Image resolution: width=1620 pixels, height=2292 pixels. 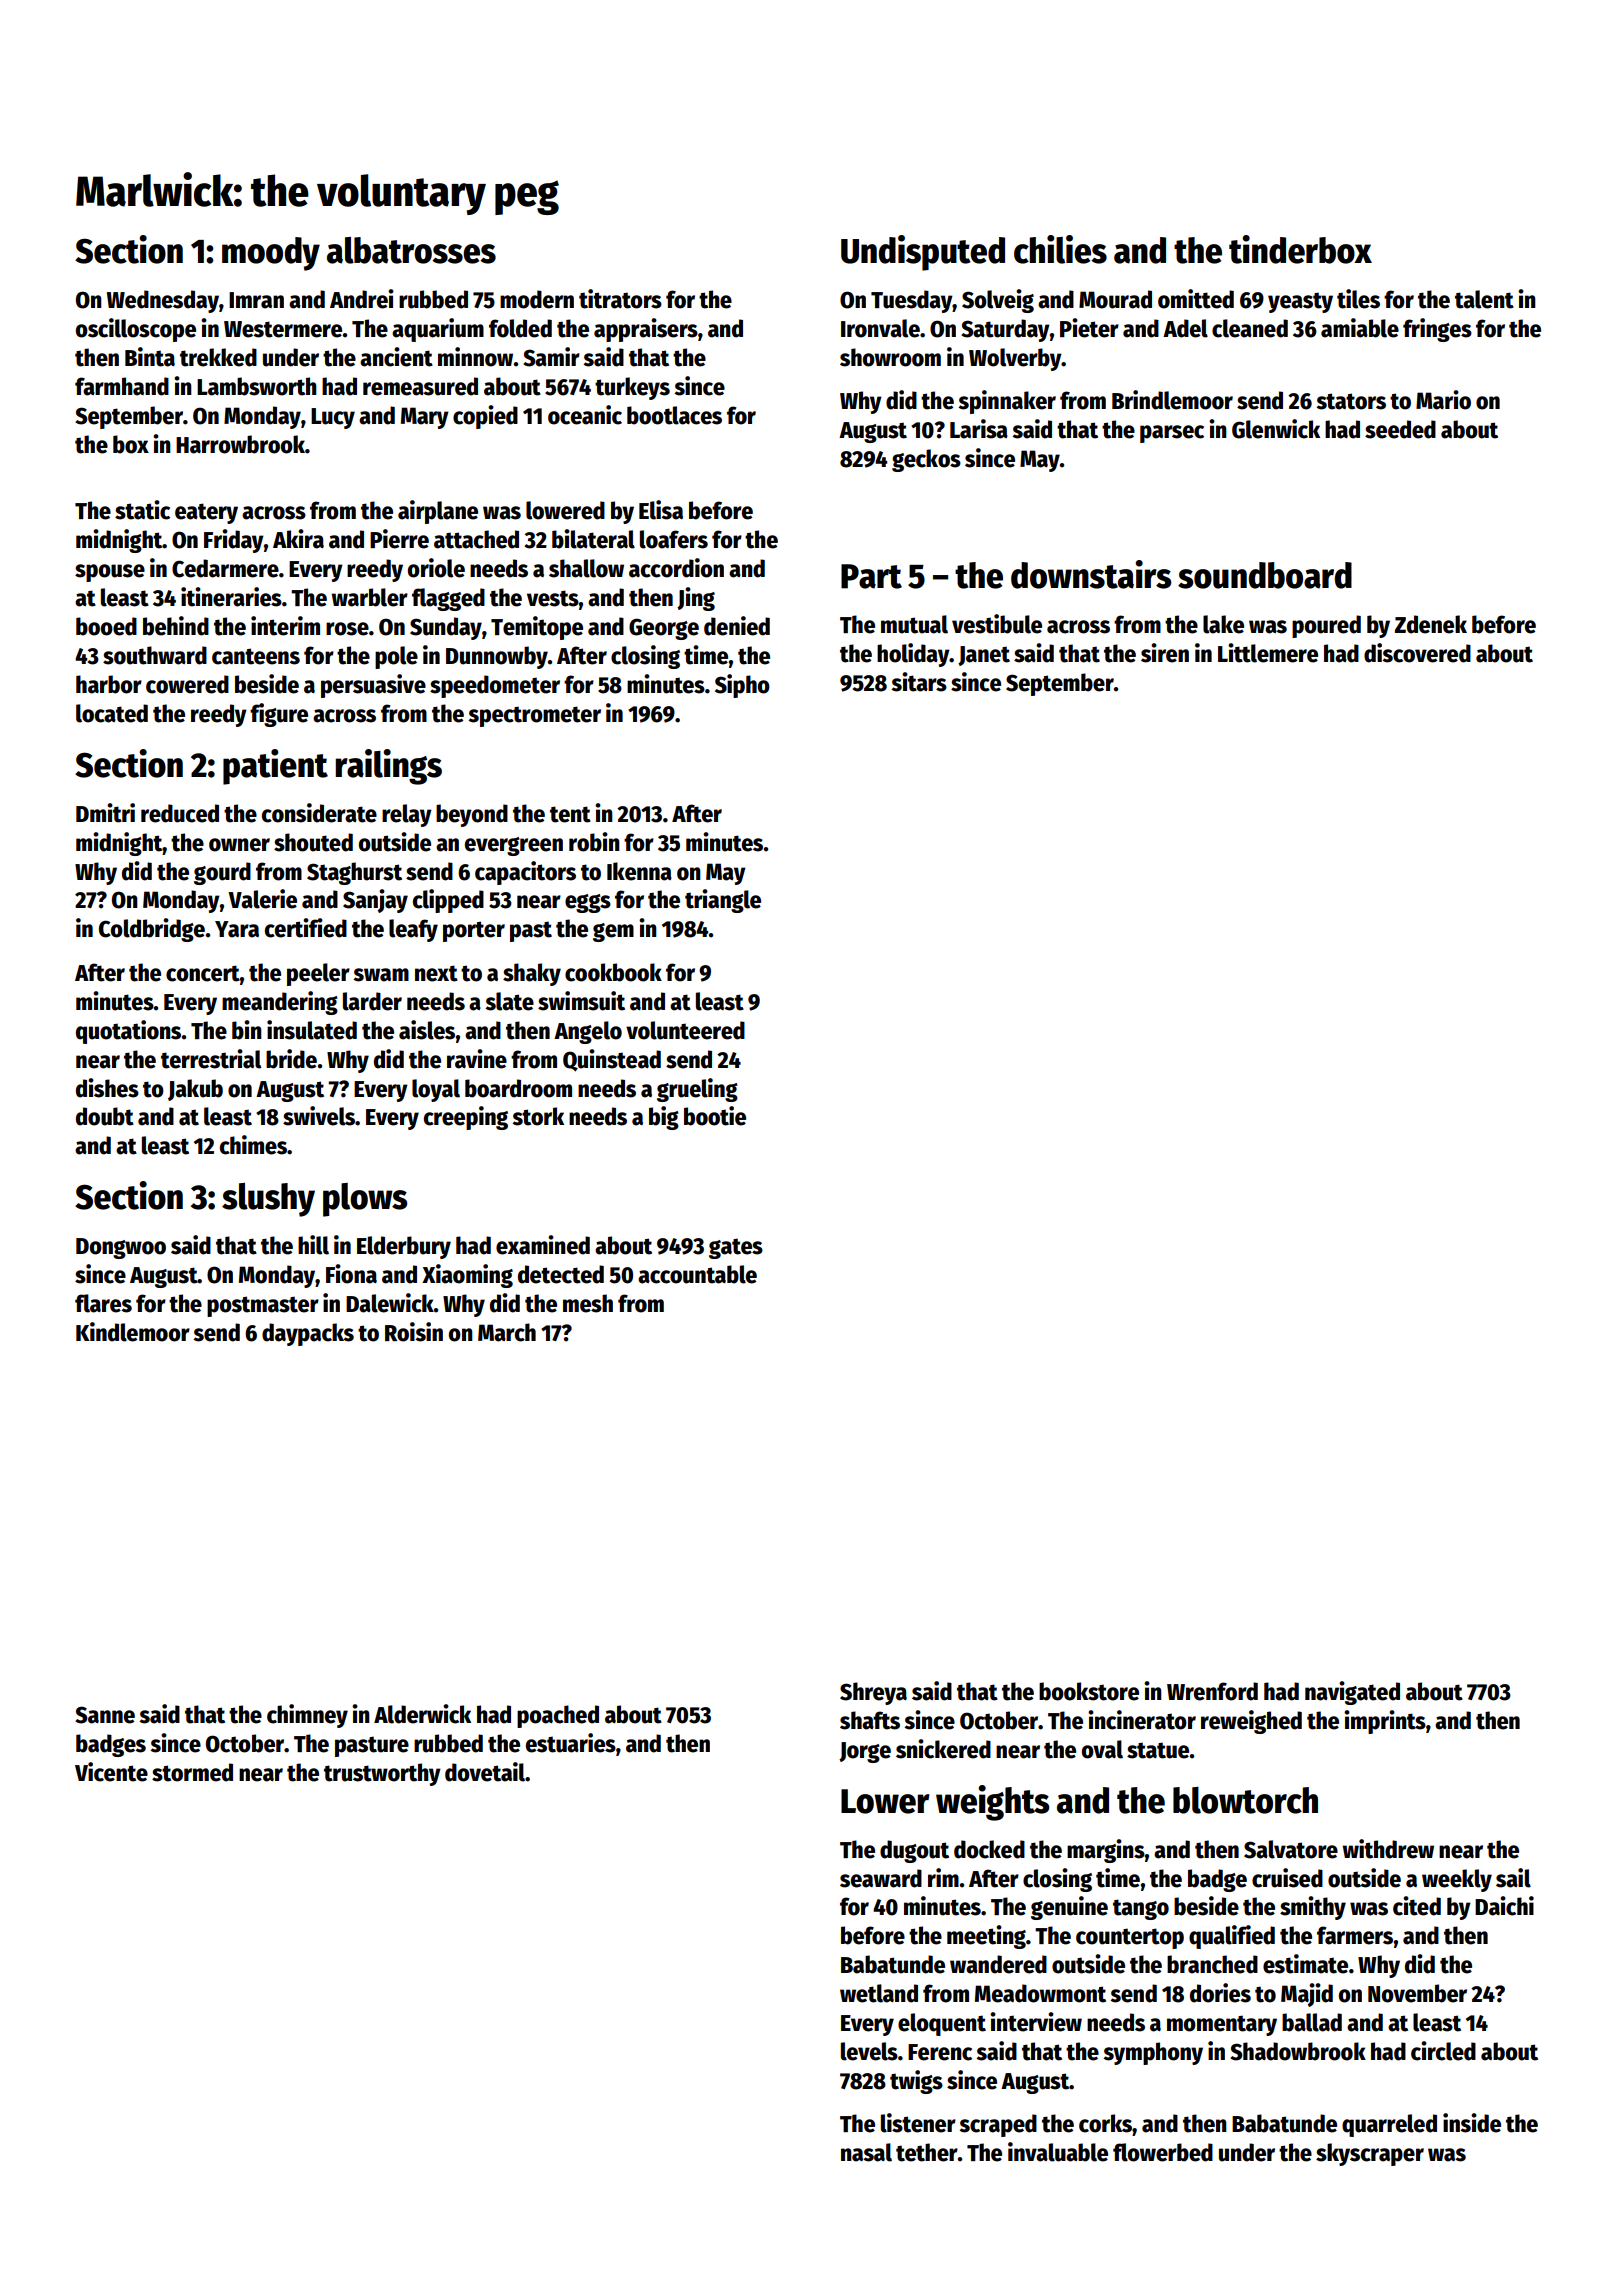 I want to click on bride, so click(x=291, y=1059).
